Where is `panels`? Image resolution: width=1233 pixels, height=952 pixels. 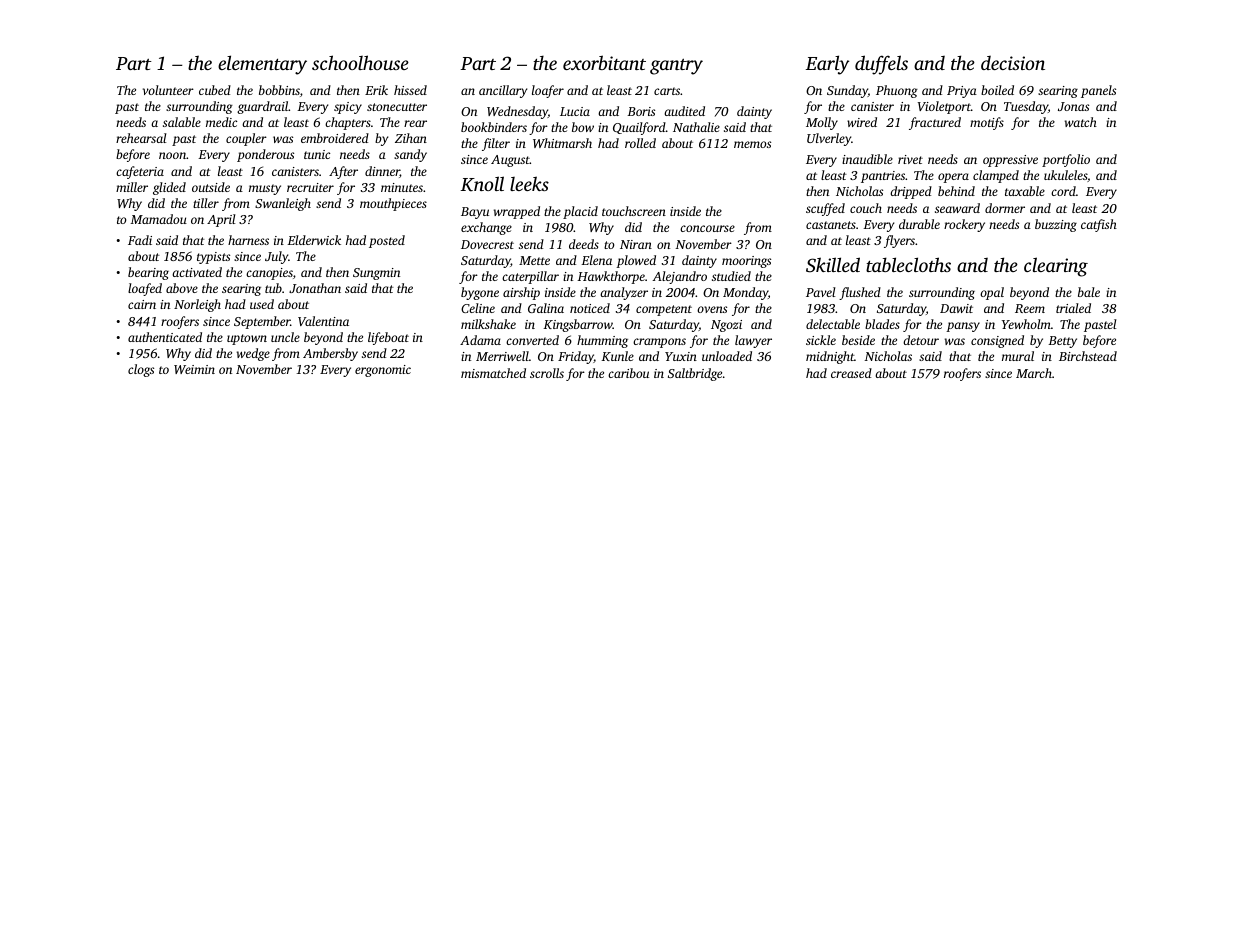 panels is located at coordinates (1098, 91).
